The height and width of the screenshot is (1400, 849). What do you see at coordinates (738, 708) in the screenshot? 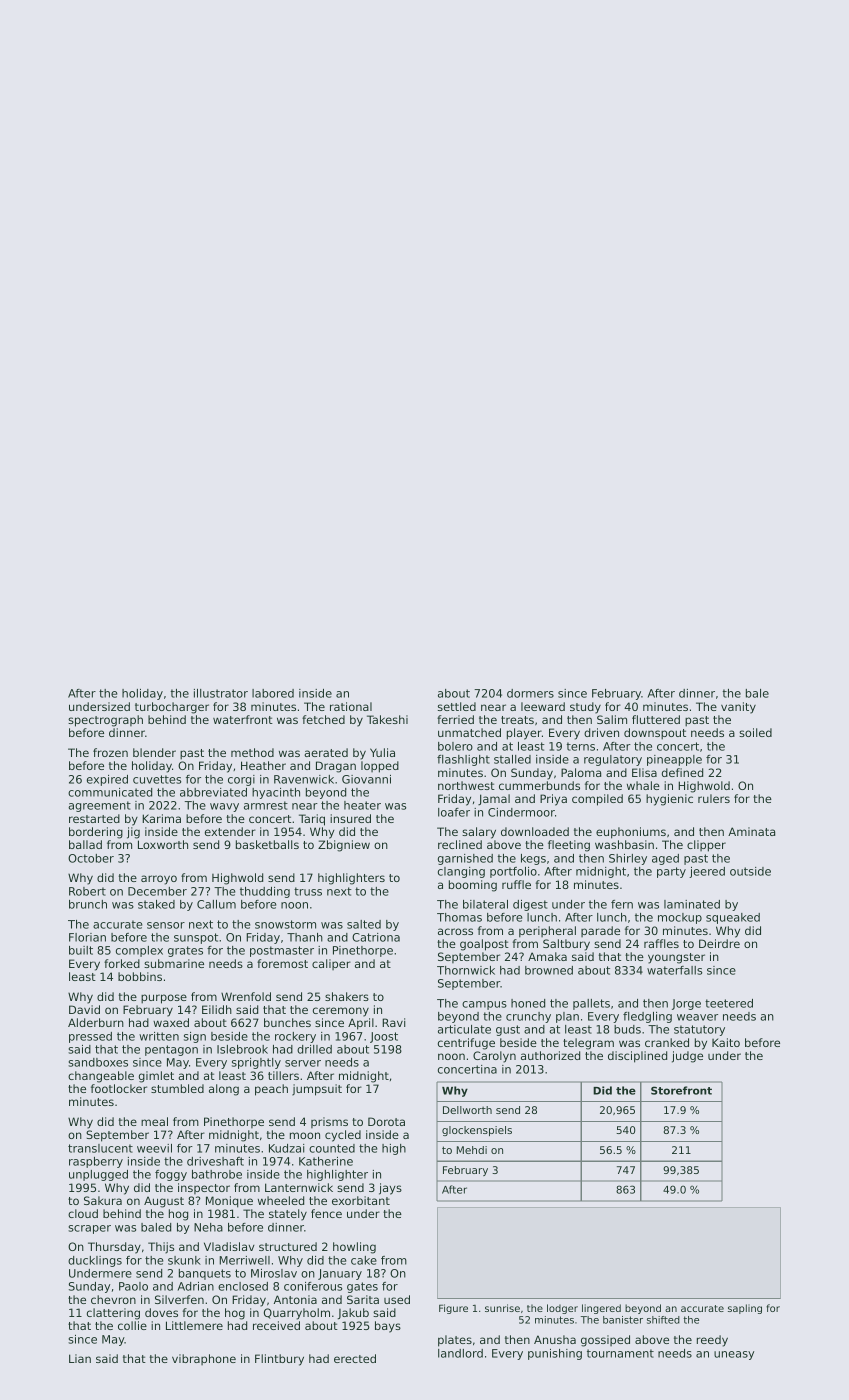
I see `vanity` at bounding box center [738, 708].
